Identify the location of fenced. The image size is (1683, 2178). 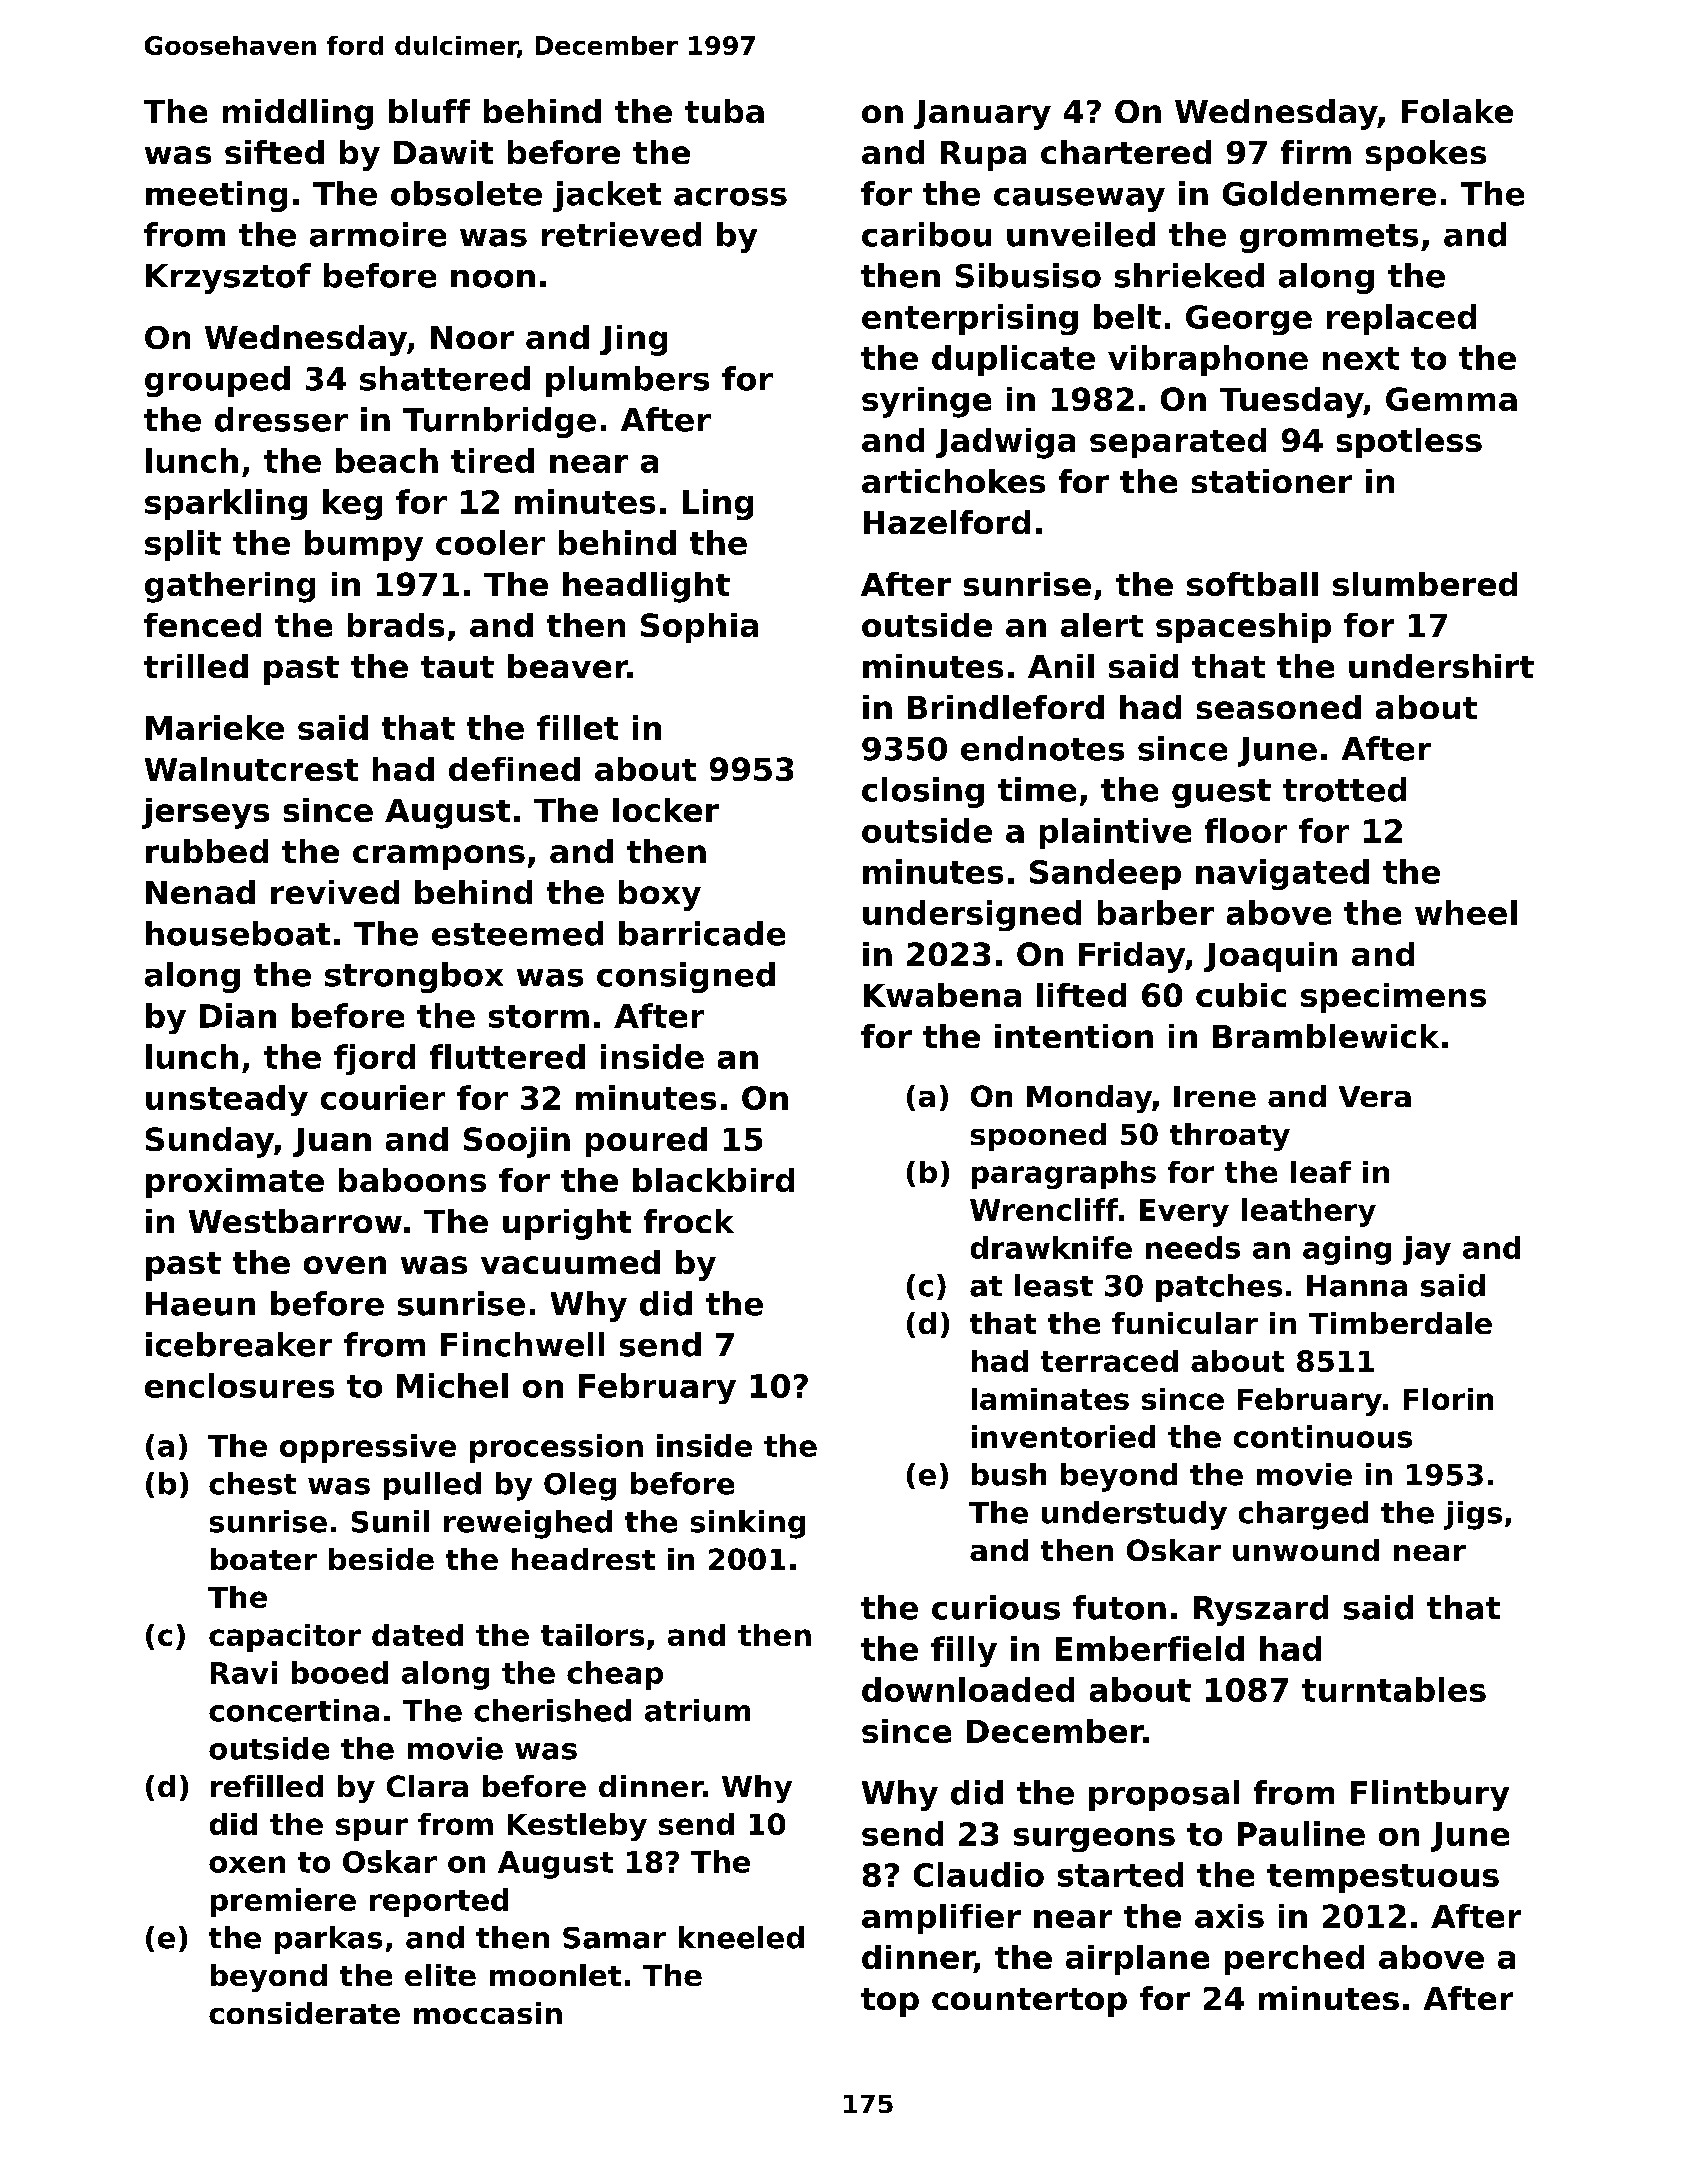
(202, 625).
